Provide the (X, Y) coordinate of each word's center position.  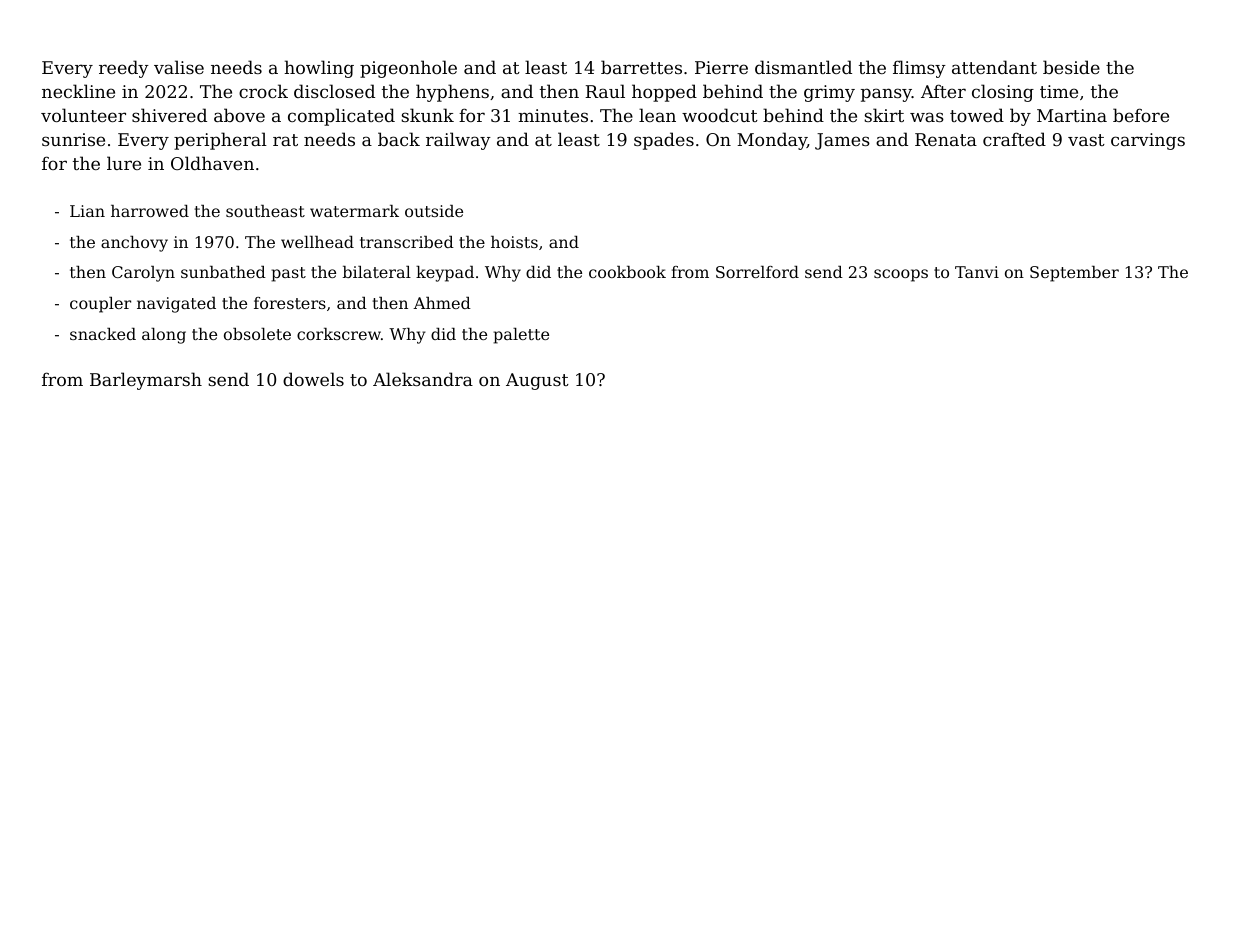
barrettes (641, 67)
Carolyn (143, 274)
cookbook (627, 272)
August (537, 381)
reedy (124, 69)
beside (1071, 67)
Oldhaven (212, 163)
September (1074, 274)
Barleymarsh (146, 381)
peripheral (220, 141)
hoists (514, 242)
